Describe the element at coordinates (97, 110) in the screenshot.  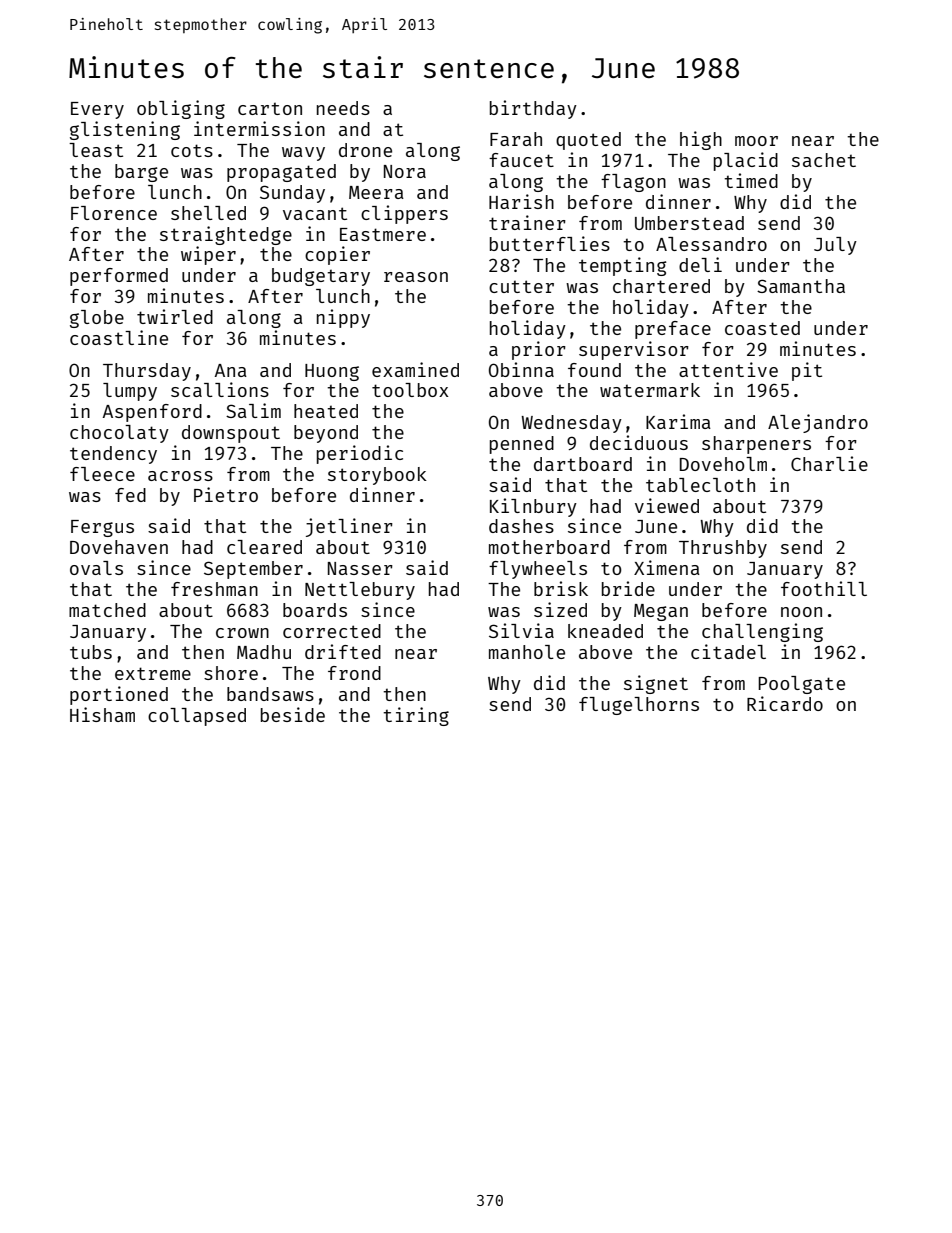
I see `Every` at that location.
